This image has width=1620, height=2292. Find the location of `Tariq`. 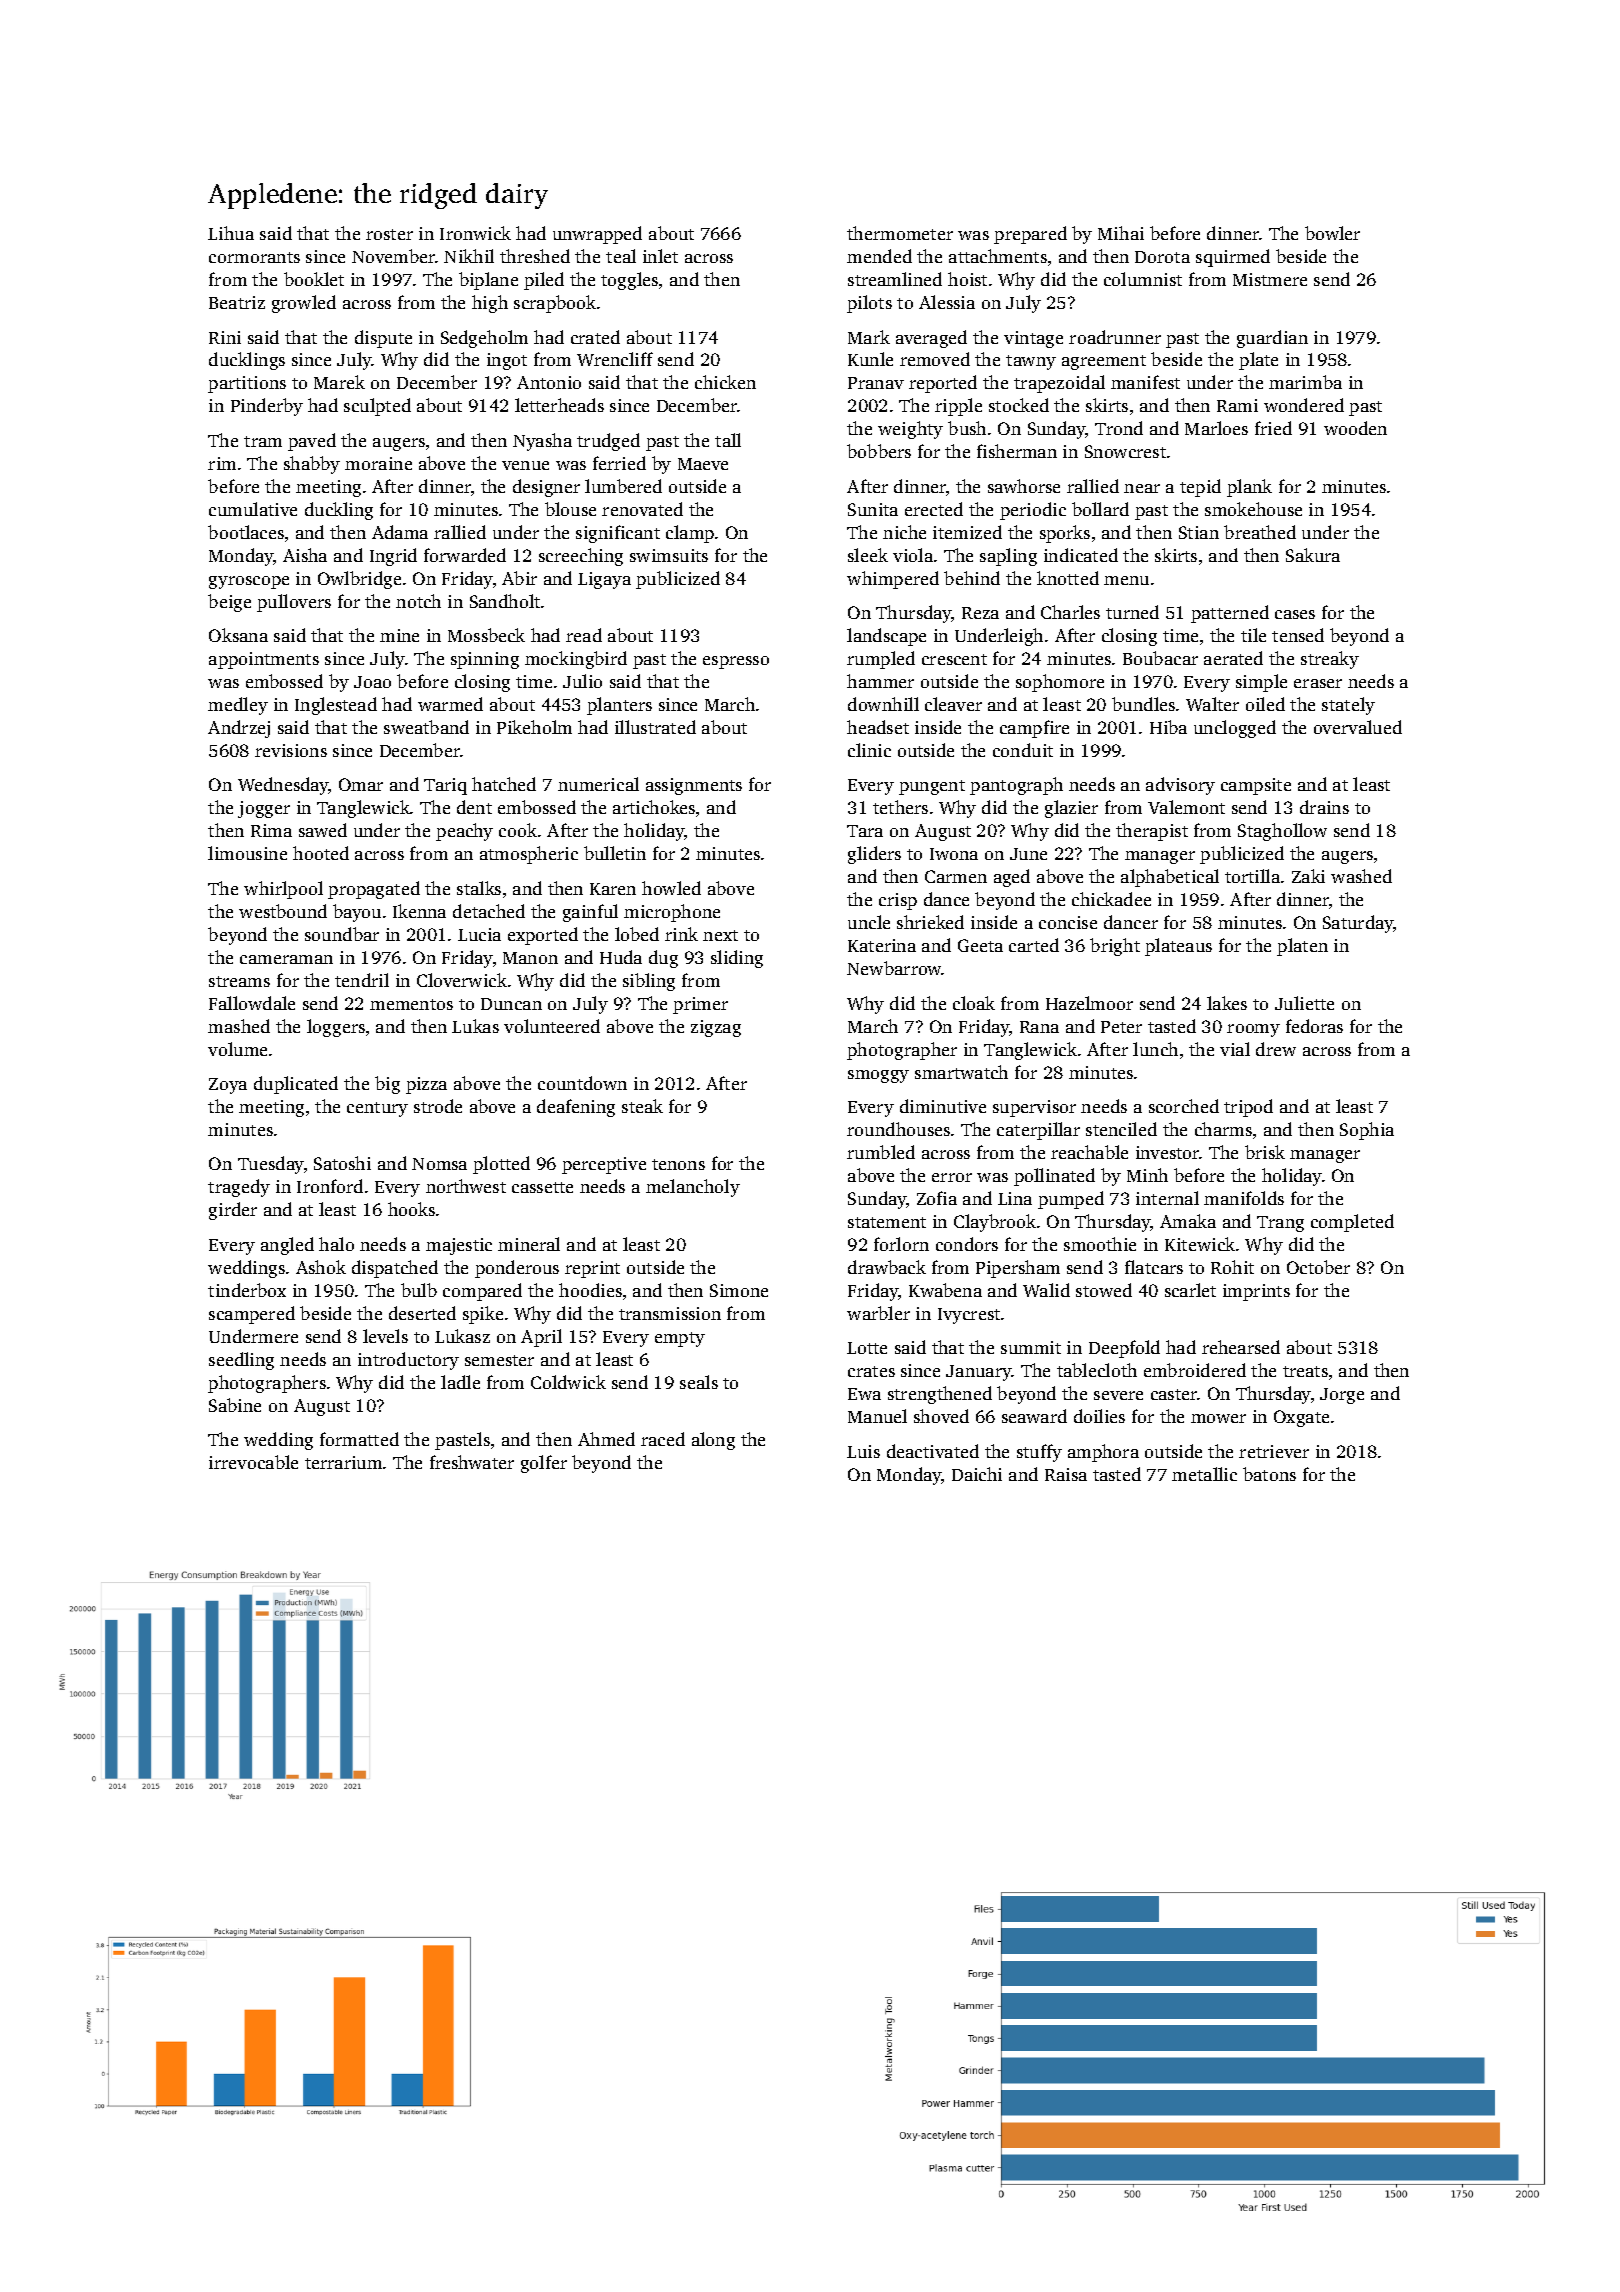

Tariq is located at coordinates (445, 786).
